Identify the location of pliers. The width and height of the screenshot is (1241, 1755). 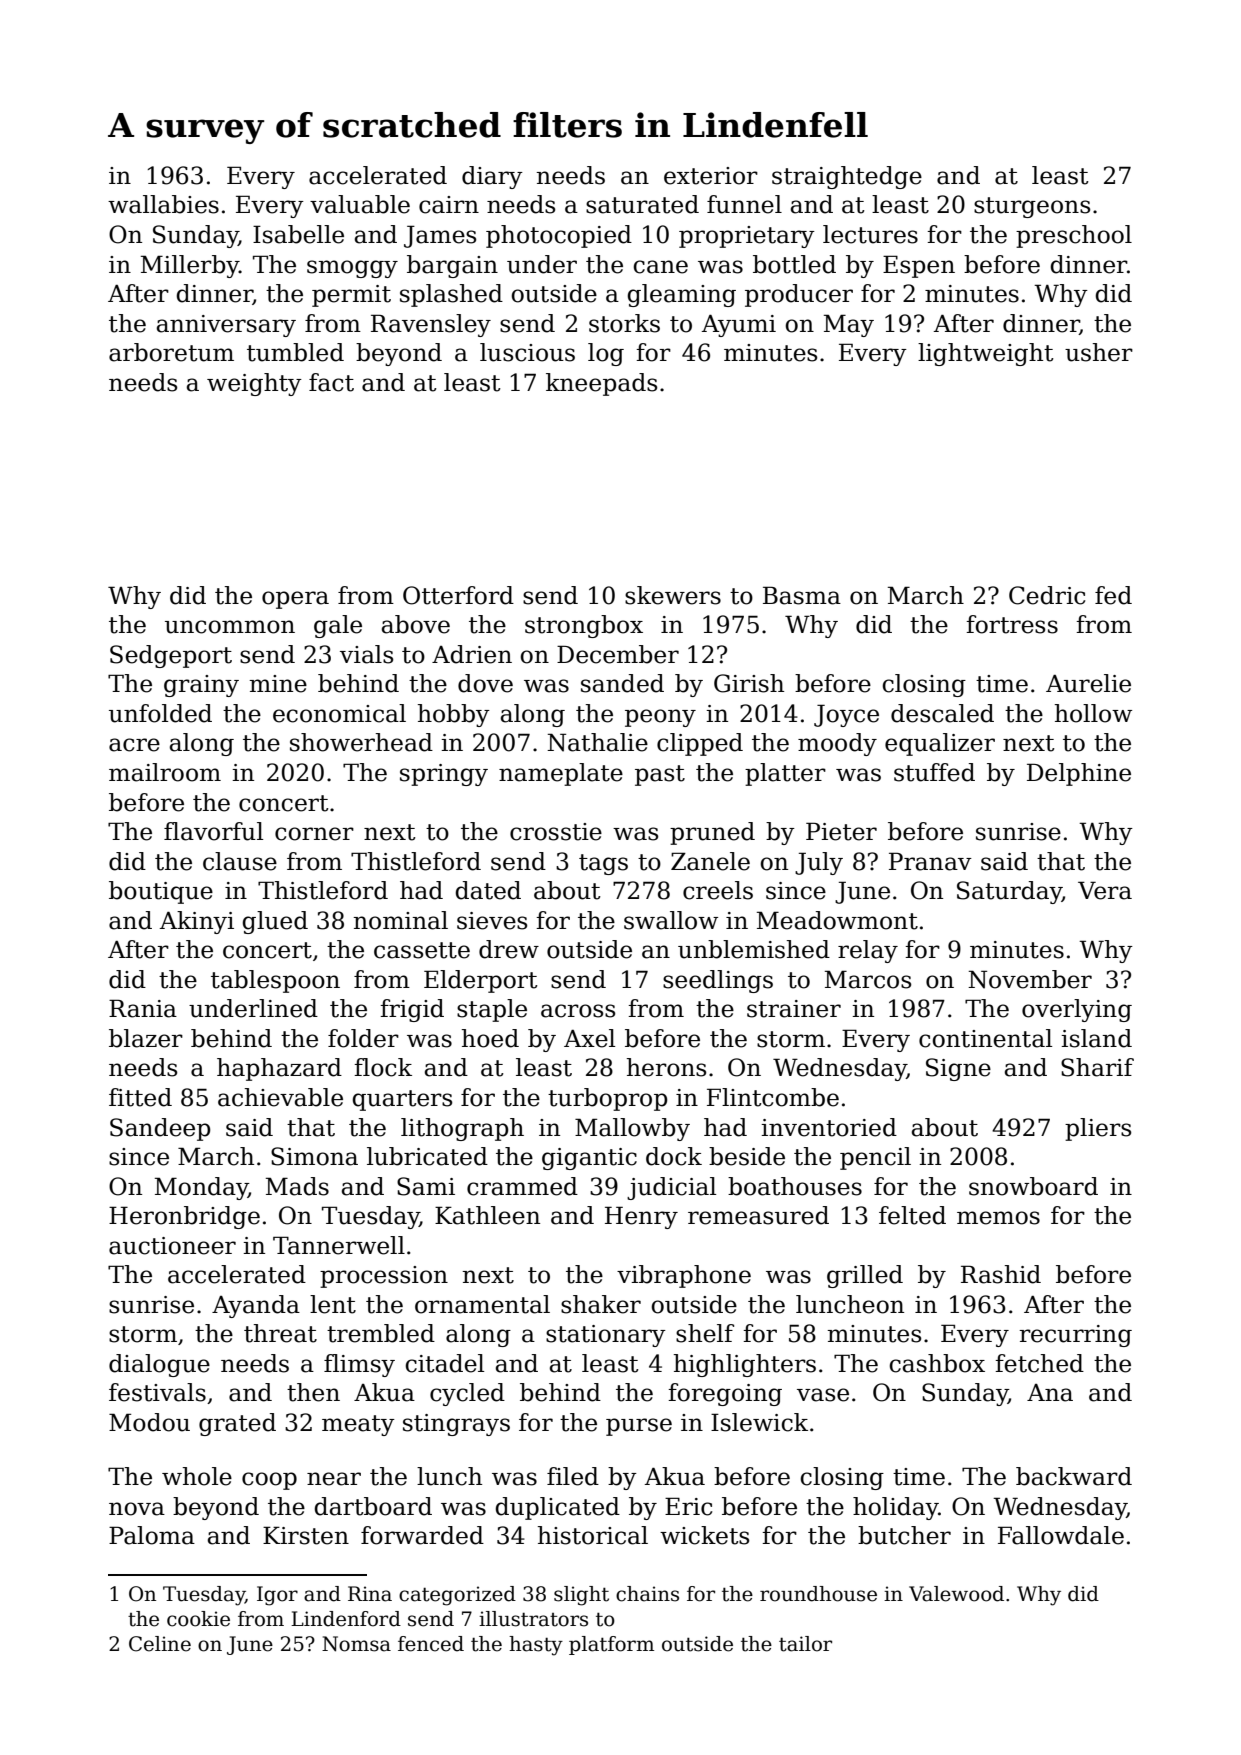
(1098, 1129).
